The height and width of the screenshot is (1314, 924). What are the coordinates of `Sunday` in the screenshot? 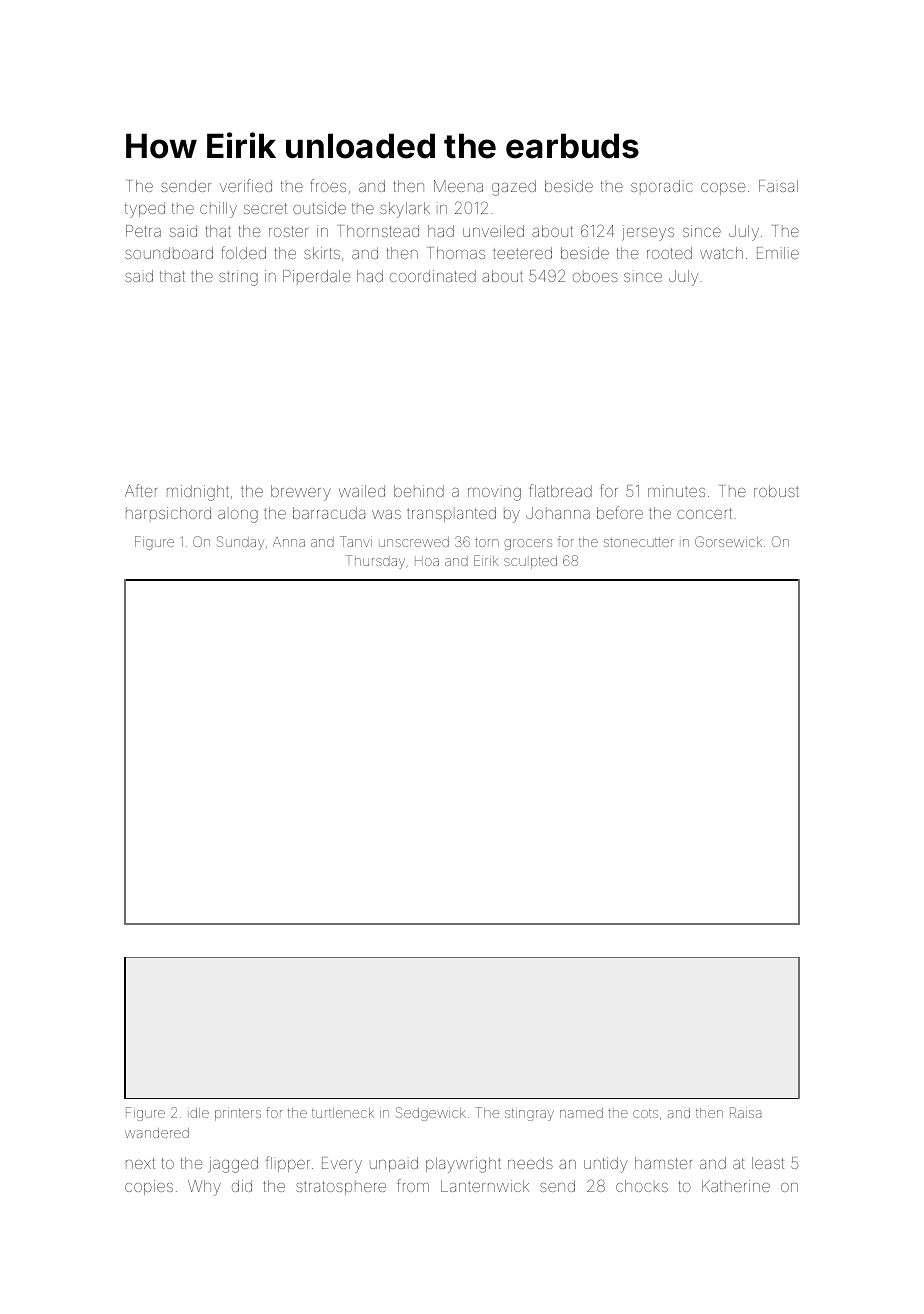 It's located at (240, 543).
